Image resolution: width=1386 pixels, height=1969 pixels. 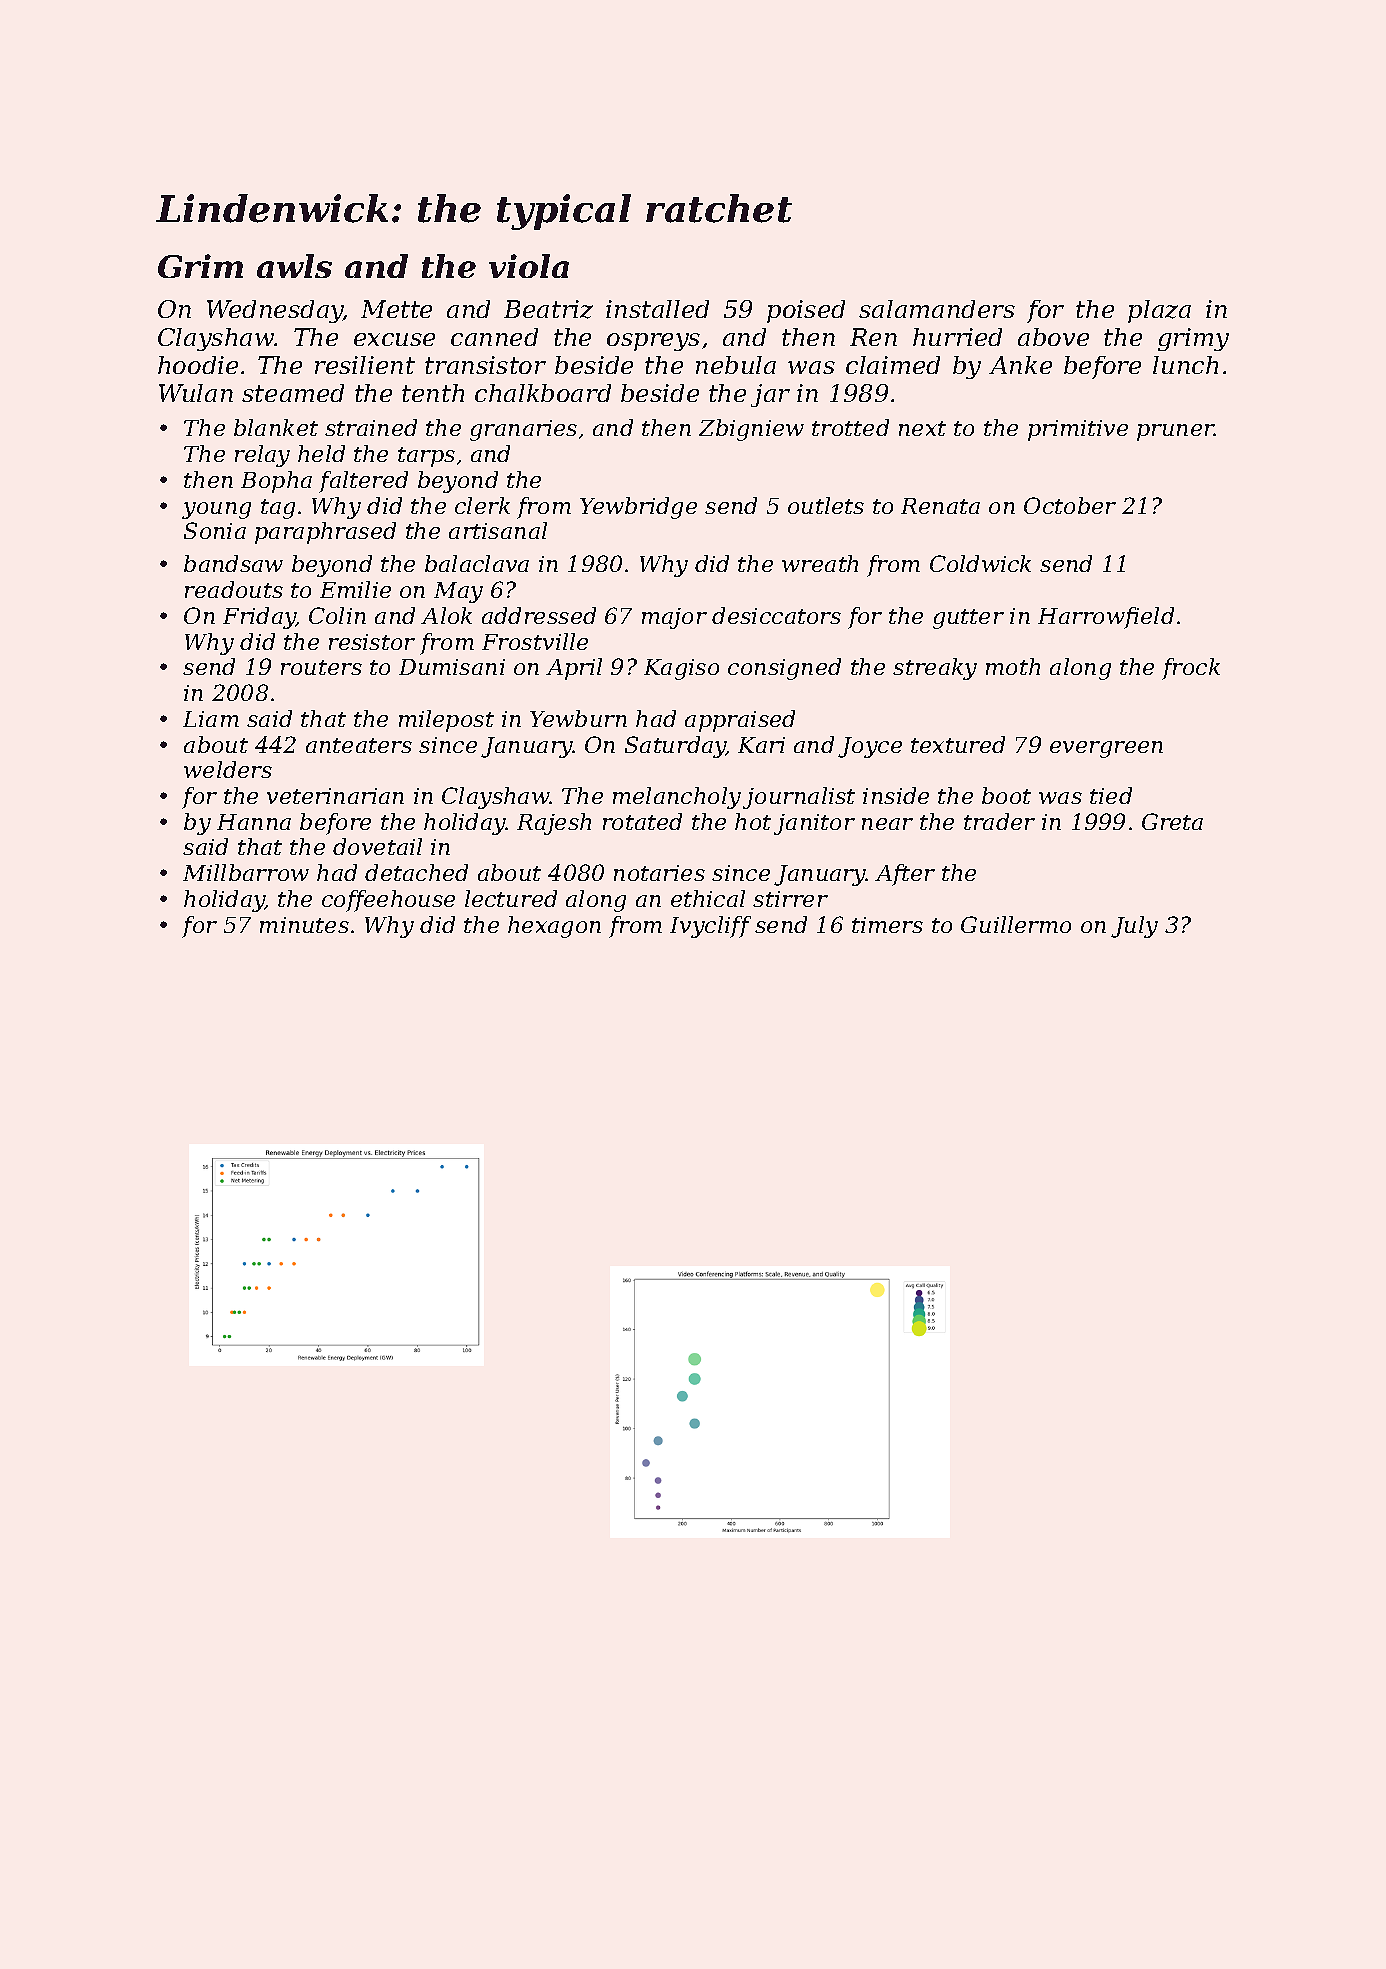 What do you see at coordinates (452, 667) in the screenshot?
I see `Dumisani` at bounding box center [452, 667].
